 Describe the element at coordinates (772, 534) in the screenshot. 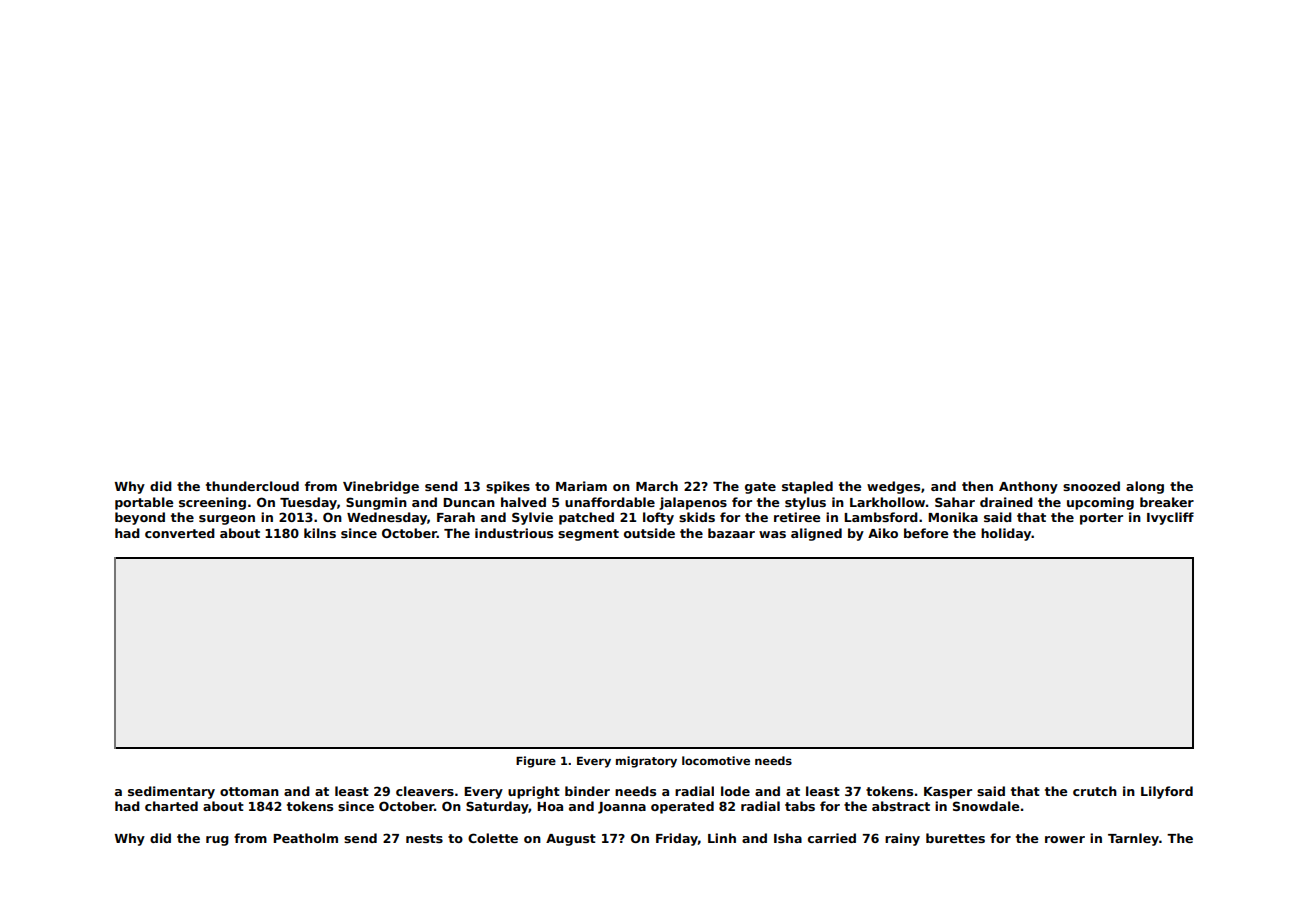

I see `was` at that location.
